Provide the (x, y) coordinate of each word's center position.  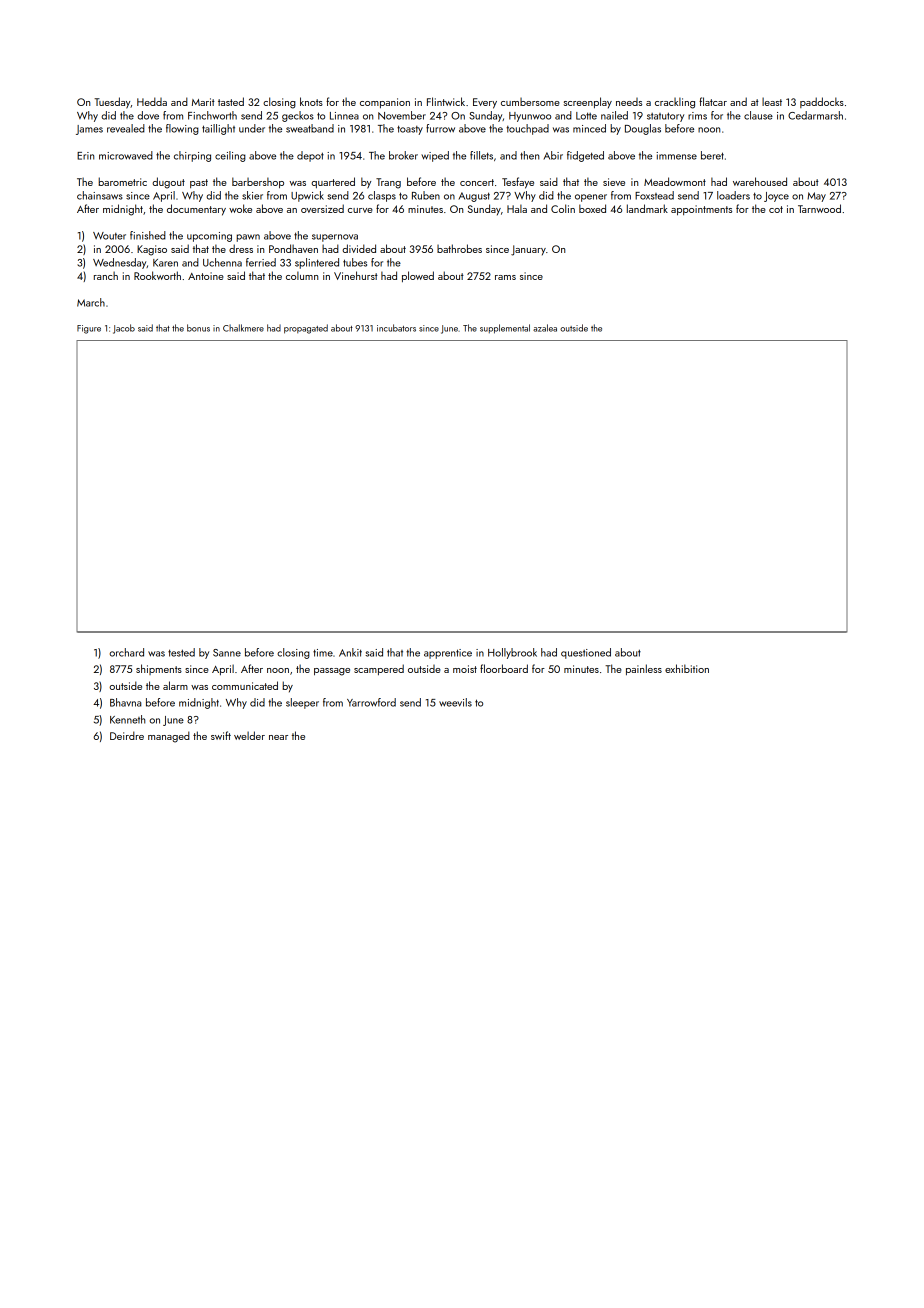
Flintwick (446, 101)
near (278, 737)
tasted (231, 101)
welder (249, 735)
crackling (675, 103)
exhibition (687, 668)
